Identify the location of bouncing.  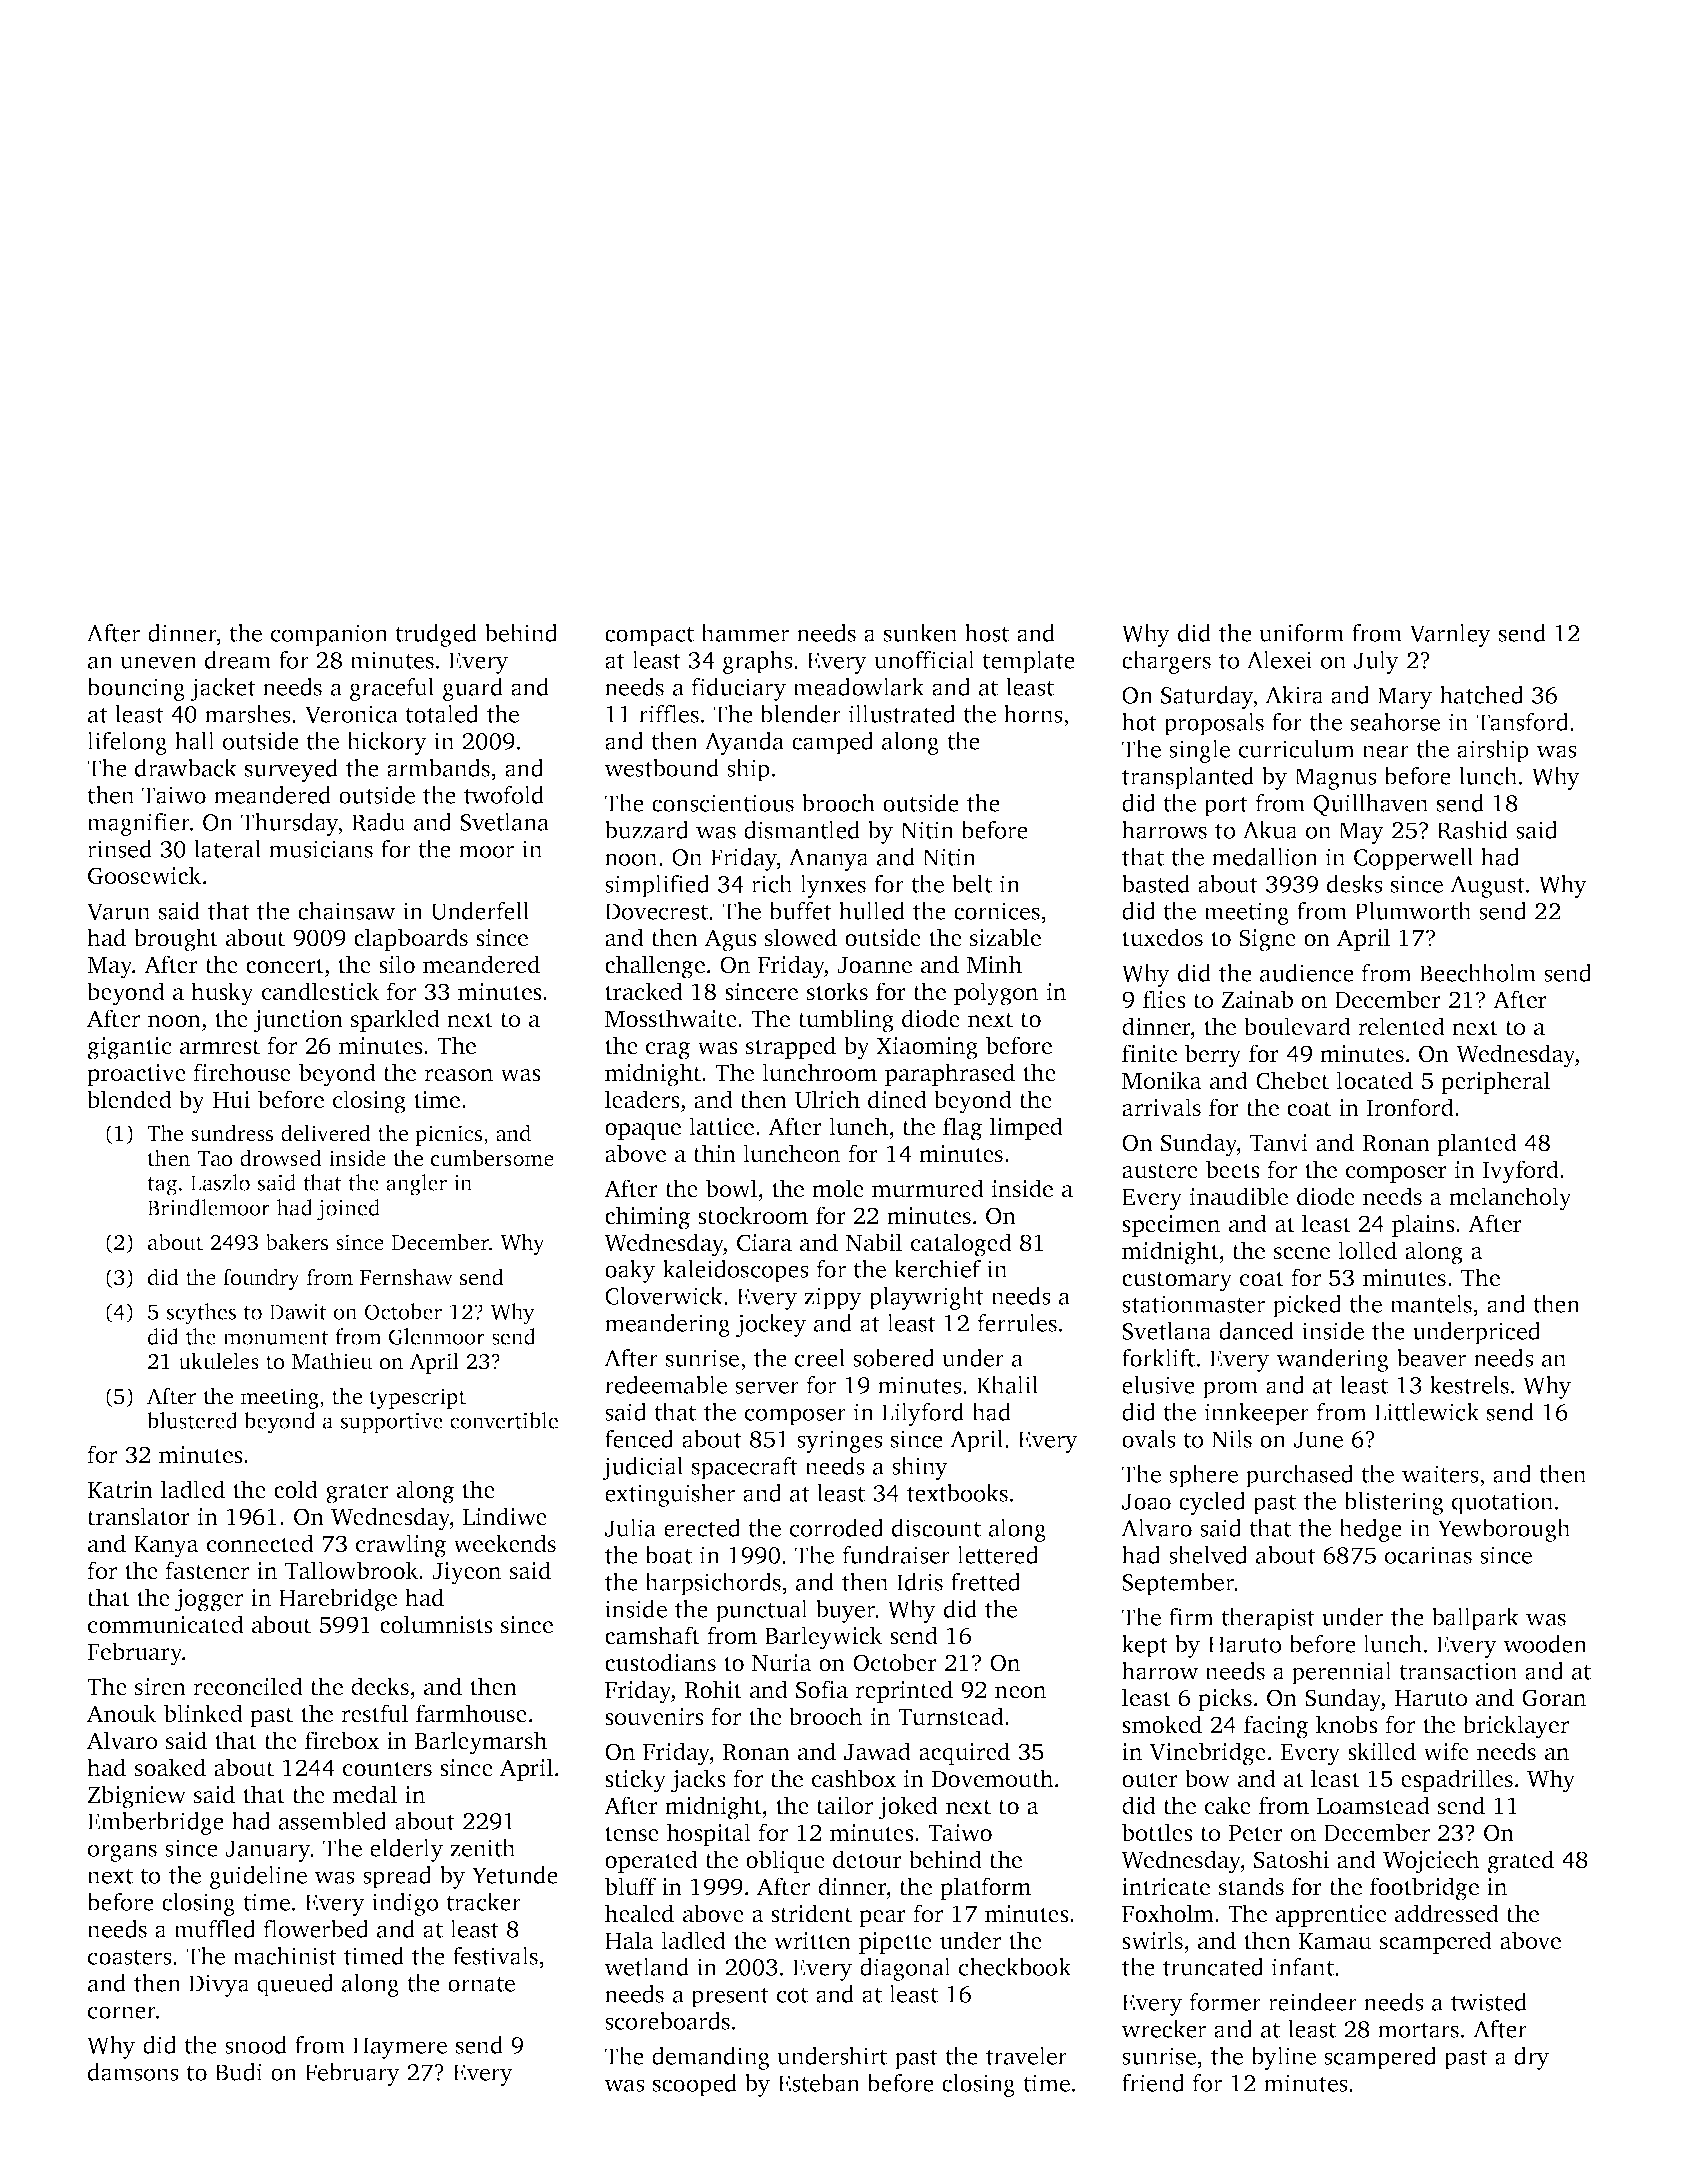
(136, 689).
